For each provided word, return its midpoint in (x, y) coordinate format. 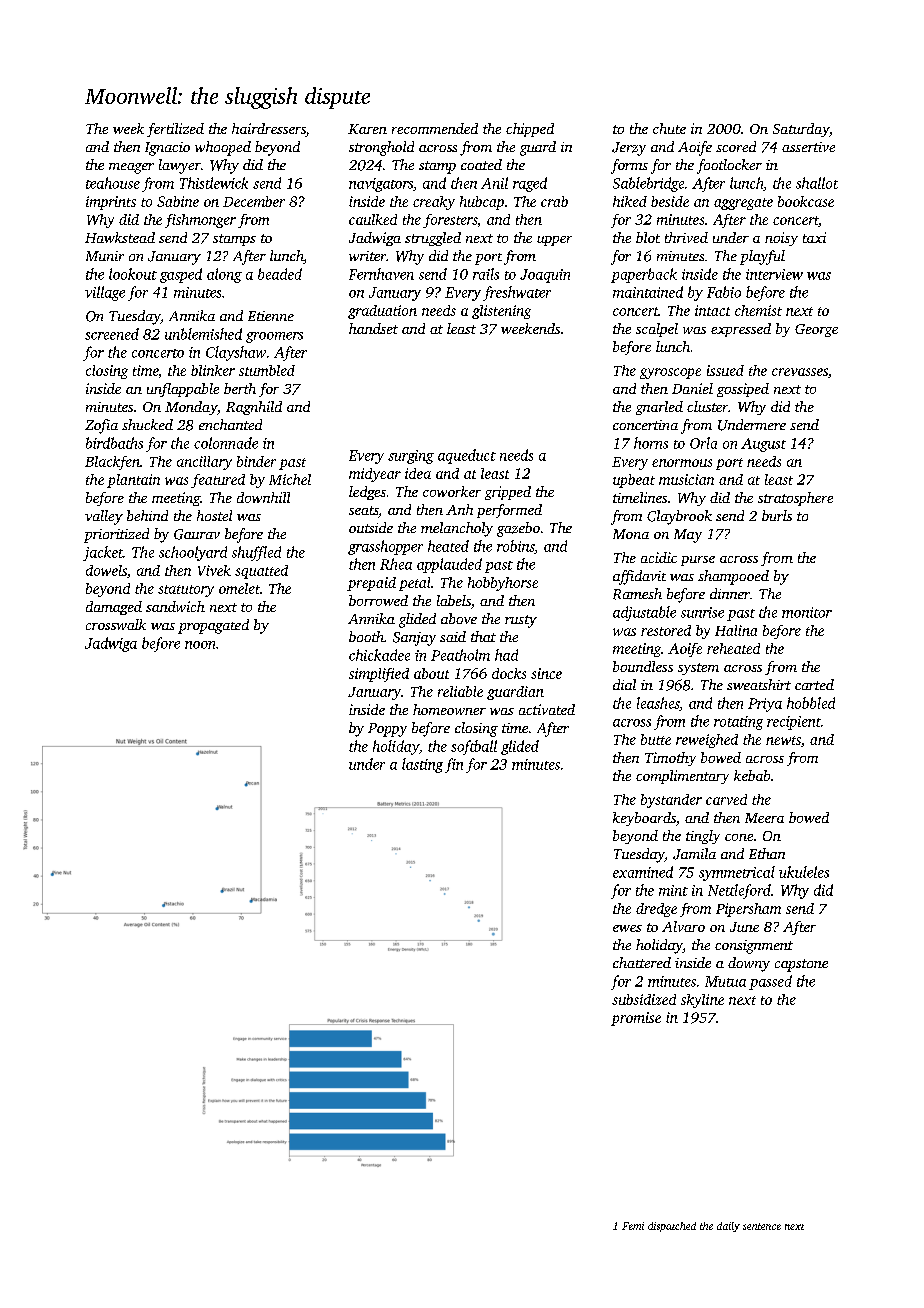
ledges (367, 493)
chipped (530, 130)
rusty (521, 621)
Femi (633, 1226)
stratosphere (795, 499)
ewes (627, 928)
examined (643, 872)
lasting (422, 765)
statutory (186, 591)
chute (669, 128)
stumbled (267, 370)
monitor (807, 612)
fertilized (175, 130)
